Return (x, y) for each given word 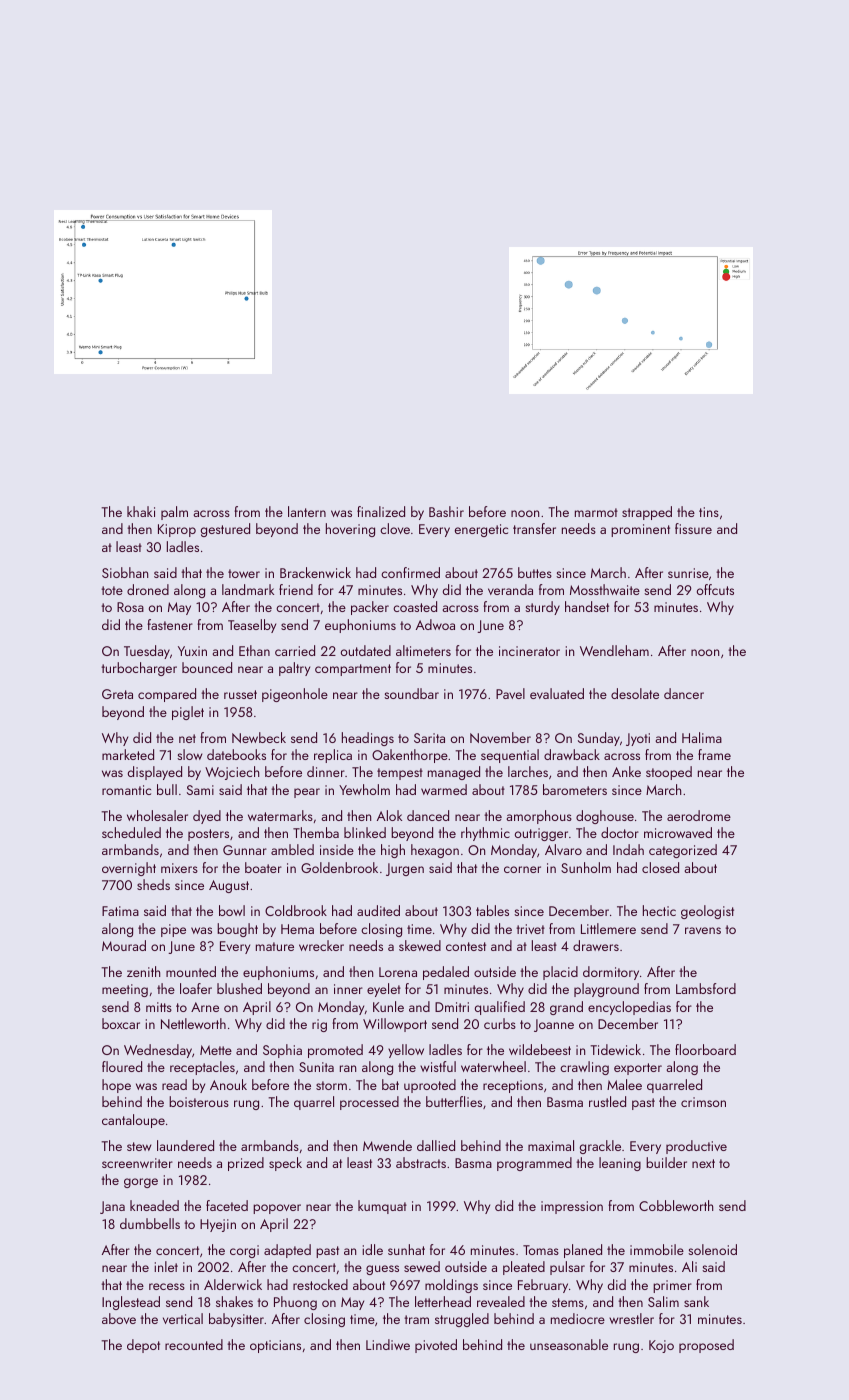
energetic (481, 530)
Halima (702, 737)
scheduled (131, 832)
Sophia (282, 1051)
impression (572, 1207)
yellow (406, 1051)
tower (244, 573)
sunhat (406, 1249)
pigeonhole (295, 695)
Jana (112, 1207)
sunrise (688, 573)
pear (307, 793)
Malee (624, 1084)
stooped (669, 773)
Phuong (295, 1303)
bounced (207, 667)
